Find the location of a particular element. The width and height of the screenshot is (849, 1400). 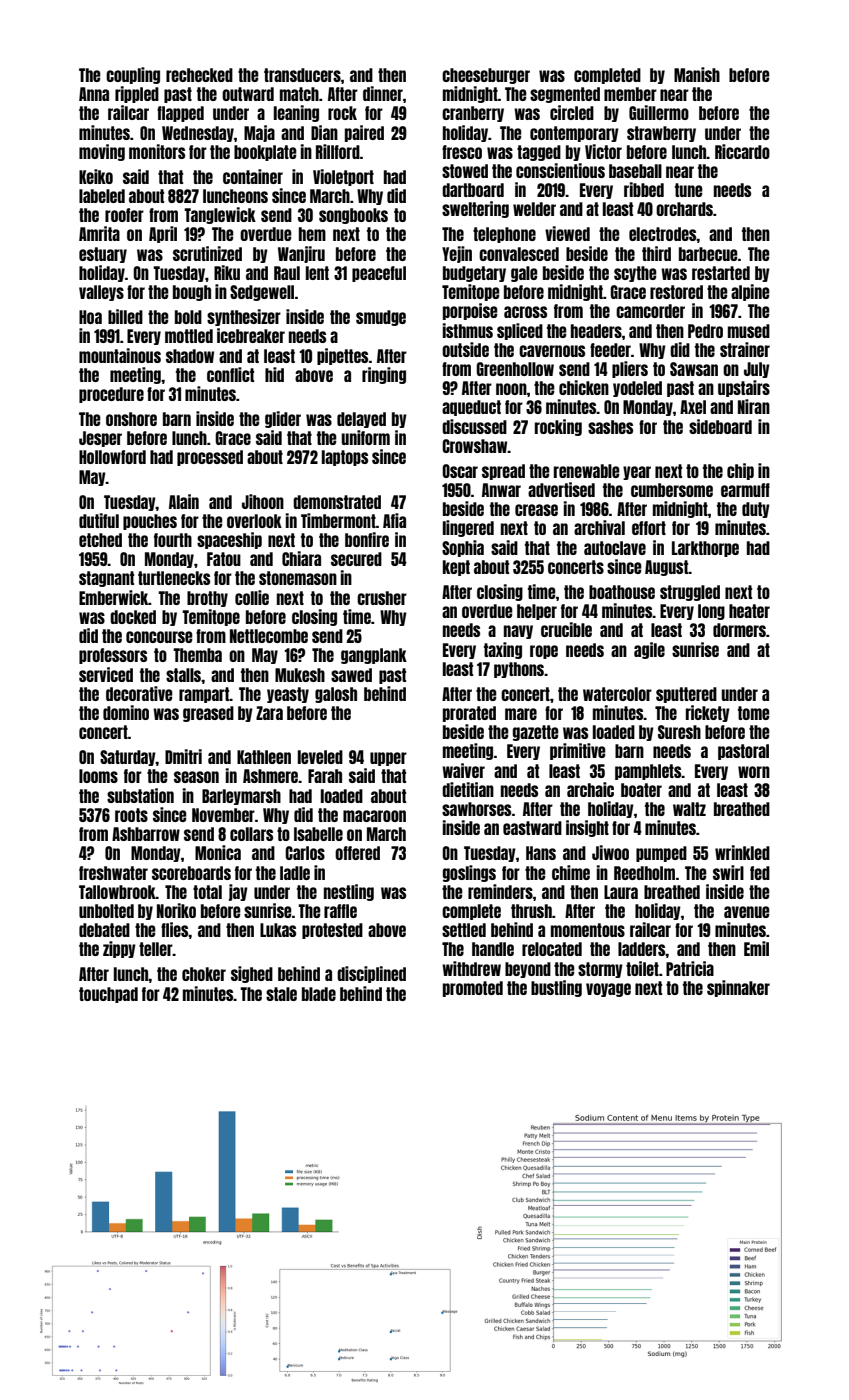

processed is located at coordinates (210, 458).
